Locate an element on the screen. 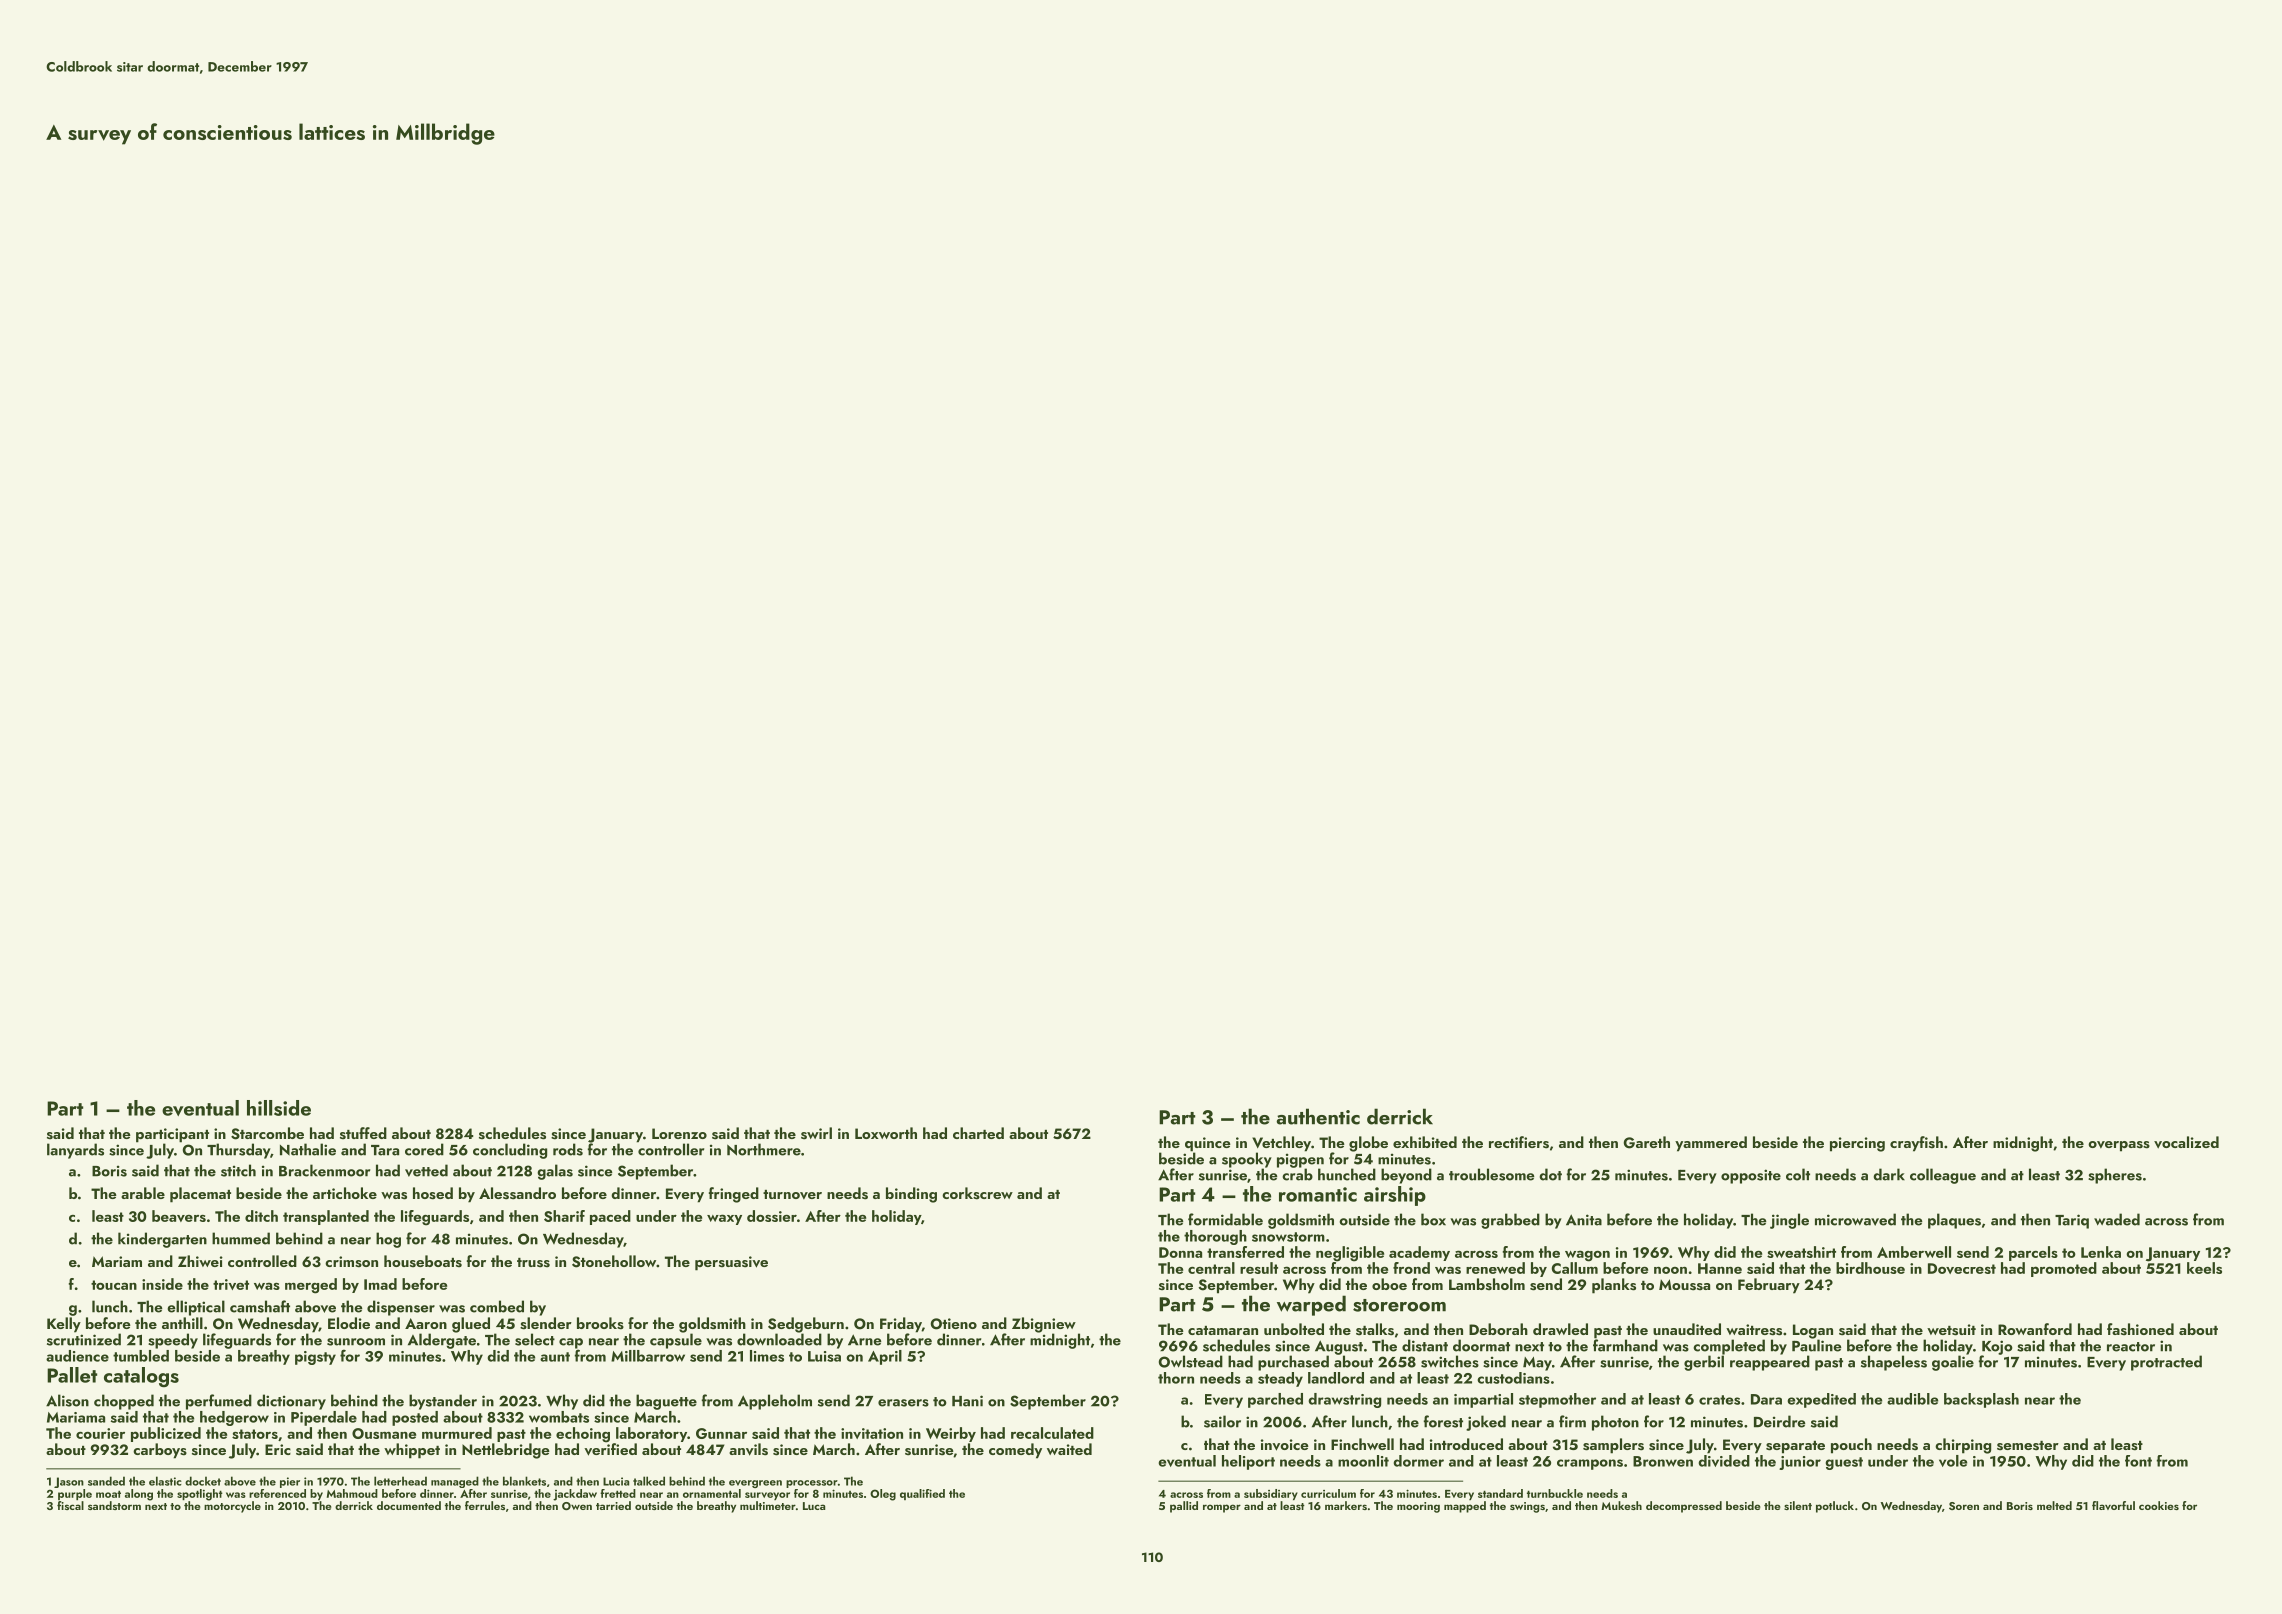  completed is located at coordinates (1729, 1347).
